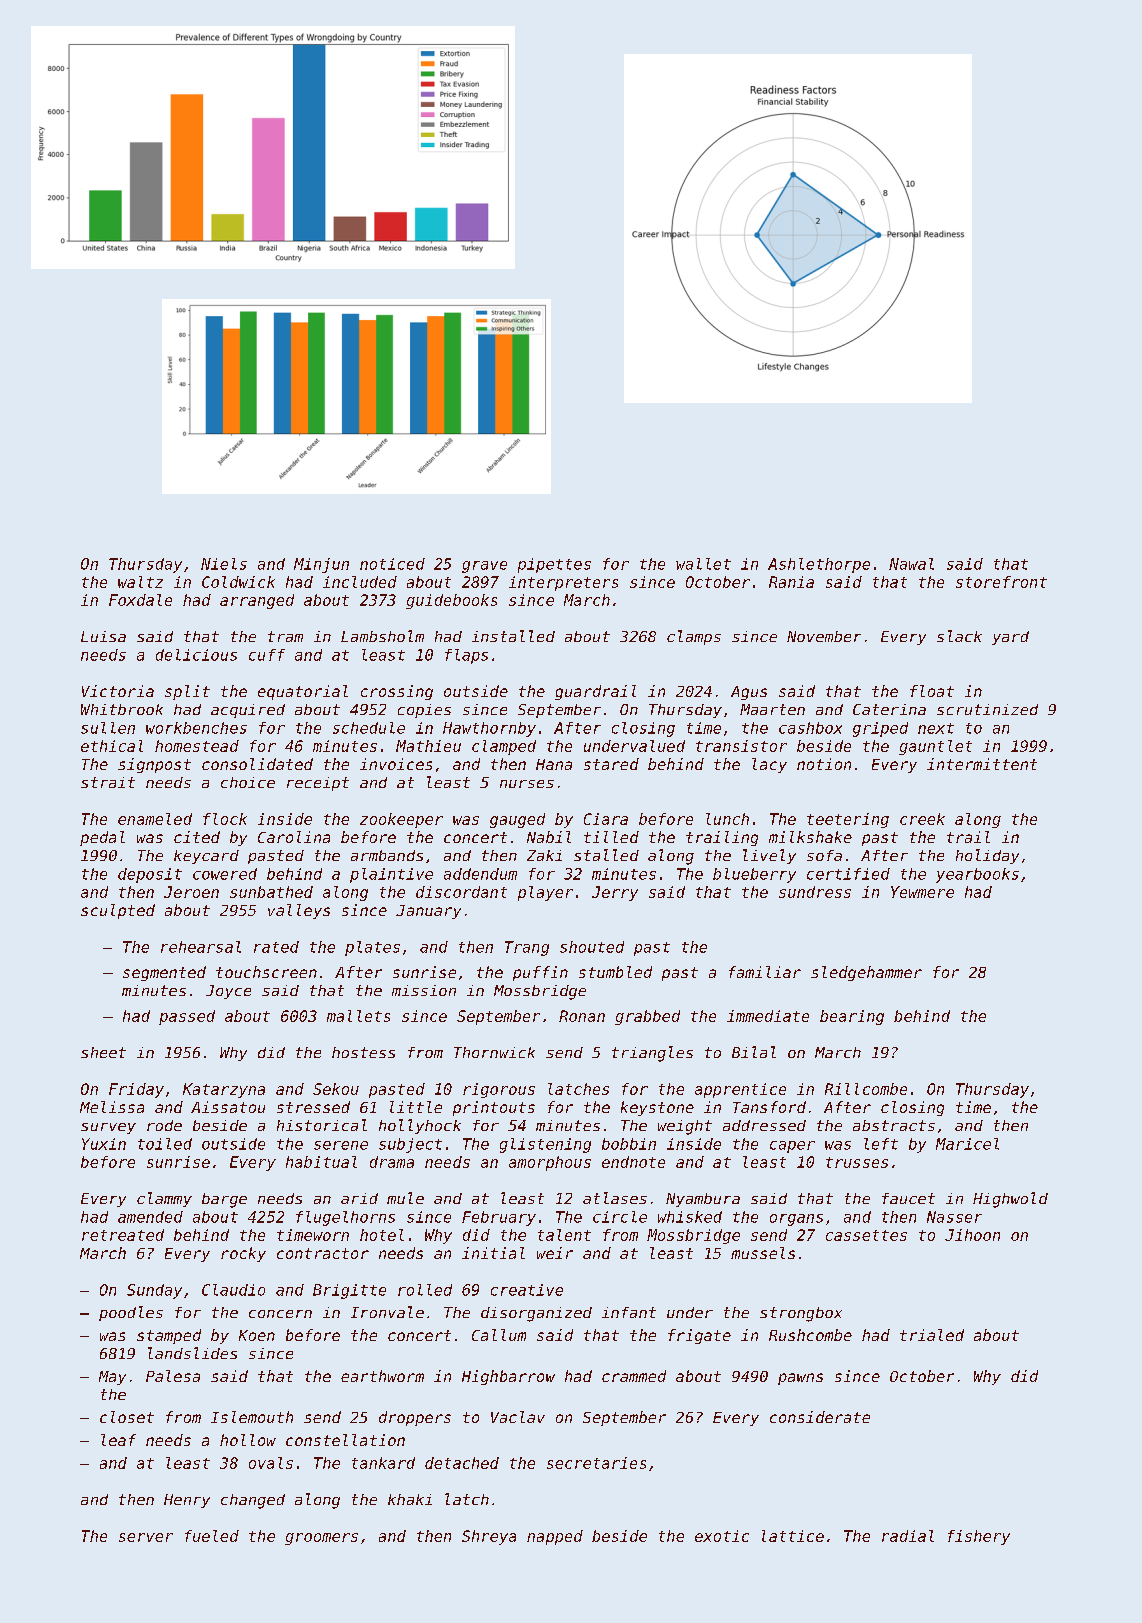 The image size is (1142, 1623). What do you see at coordinates (595, 692) in the document?
I see `guardrail` at bounding box center [595, 692].
